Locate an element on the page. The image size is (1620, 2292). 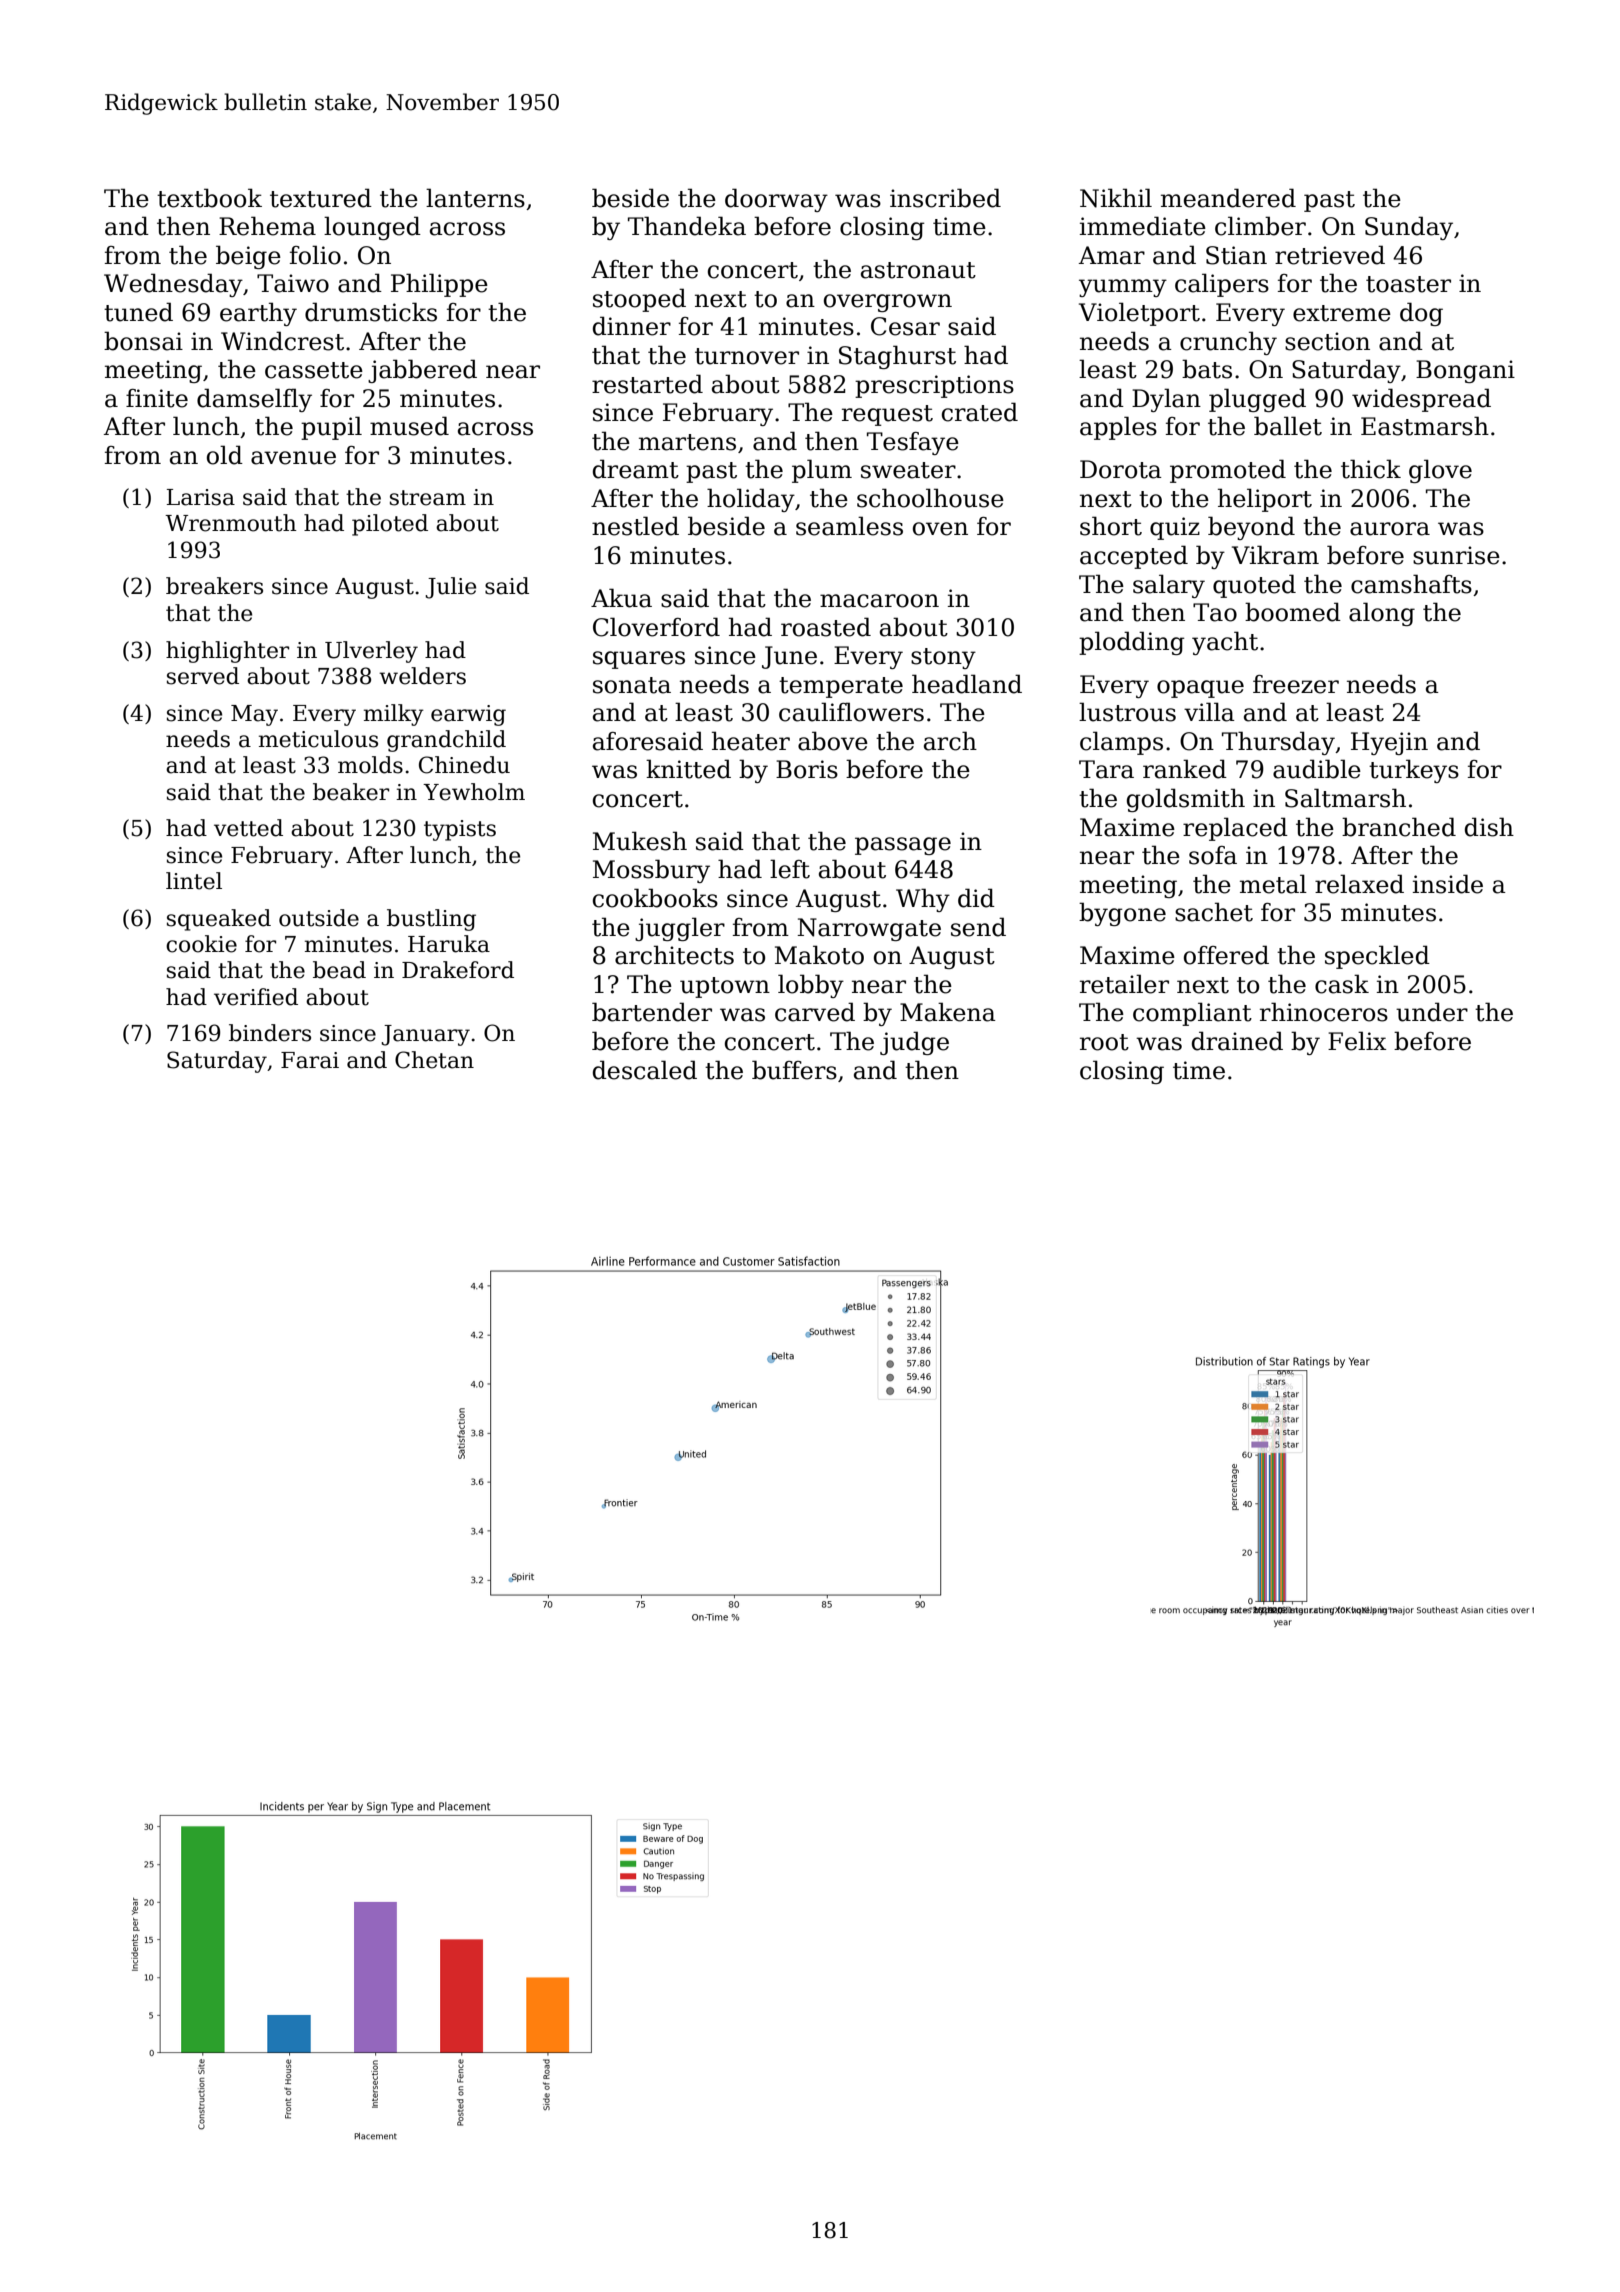
typists is located at coordinates (460, 830).
